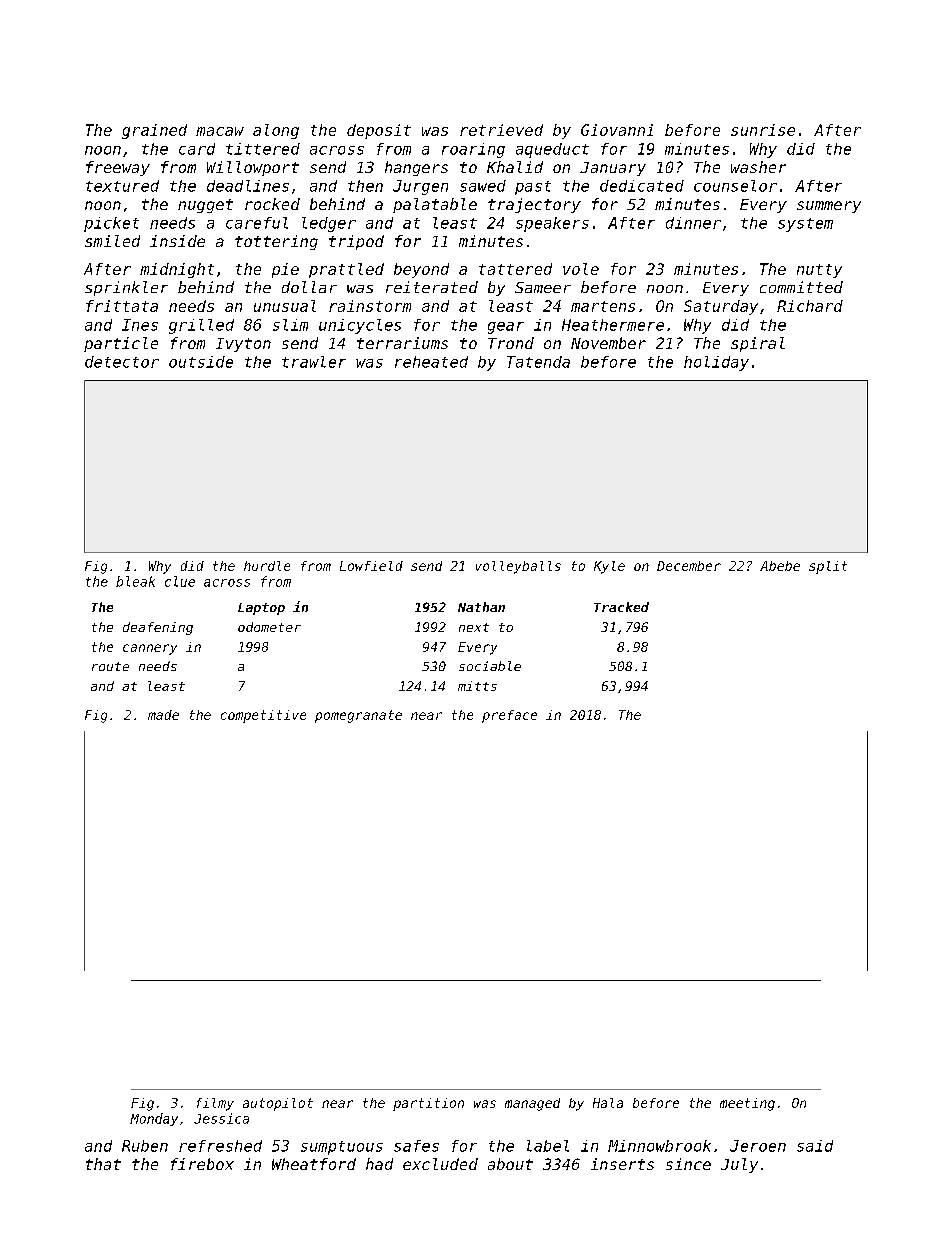 The height and width of the screenshot is (1233, 952). I want to click on volleyballs, so click(518, 567).
